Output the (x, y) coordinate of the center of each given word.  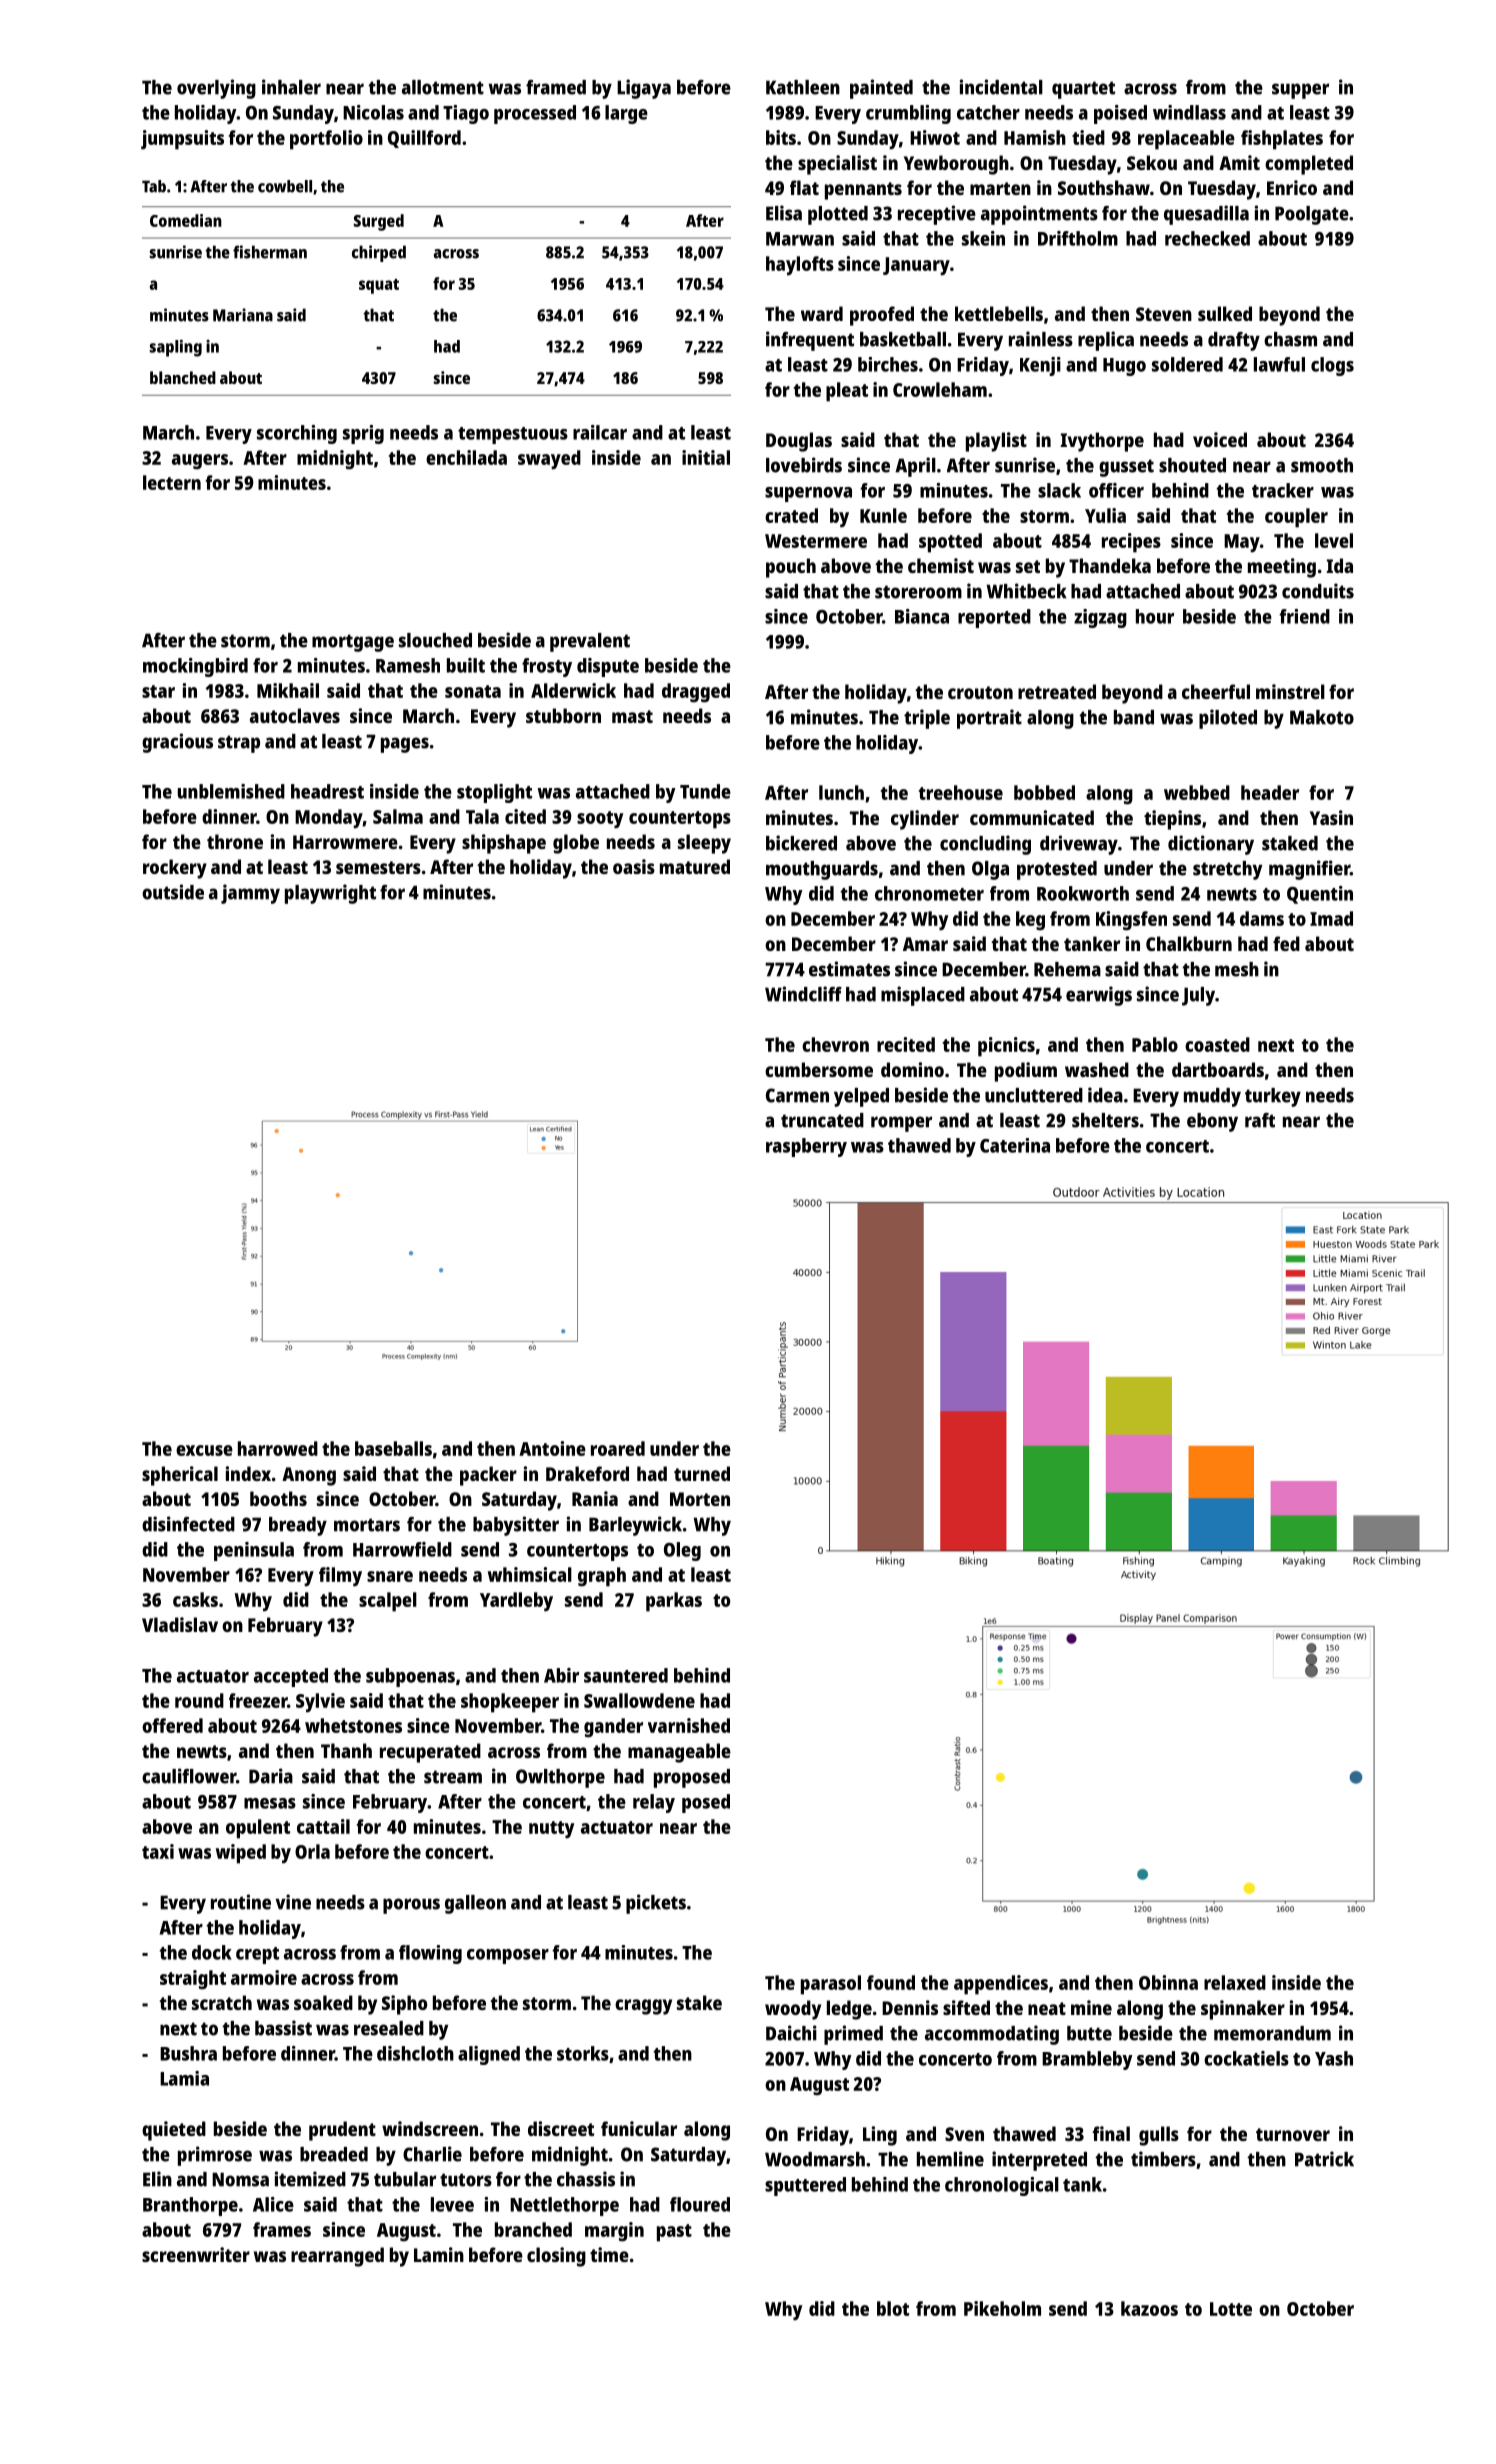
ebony (1212, 1122)
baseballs (393, 1448)
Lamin (439, 2254)
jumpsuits (182, 140)
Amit (1239, 162)
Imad (1331, 918)
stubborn (563, 715)
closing (556, 2257)
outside (173, 892)
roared (618, 1448)
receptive (937, 215)
